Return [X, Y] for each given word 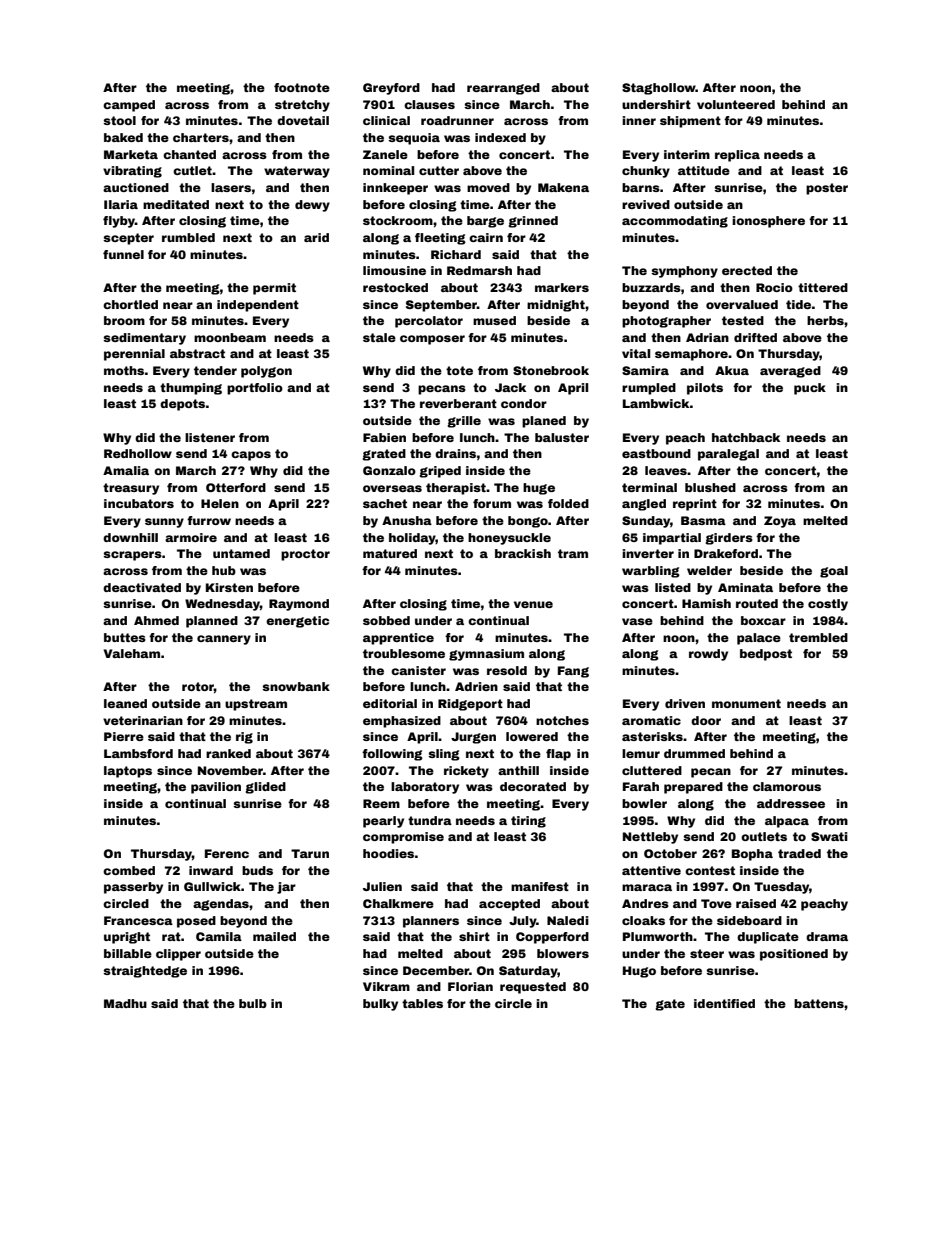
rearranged [503, 89]
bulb [253, 1003]
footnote [302, 87]
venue [533, 604]
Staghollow [659, 89]
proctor [305, 555]
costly [828, 605]
